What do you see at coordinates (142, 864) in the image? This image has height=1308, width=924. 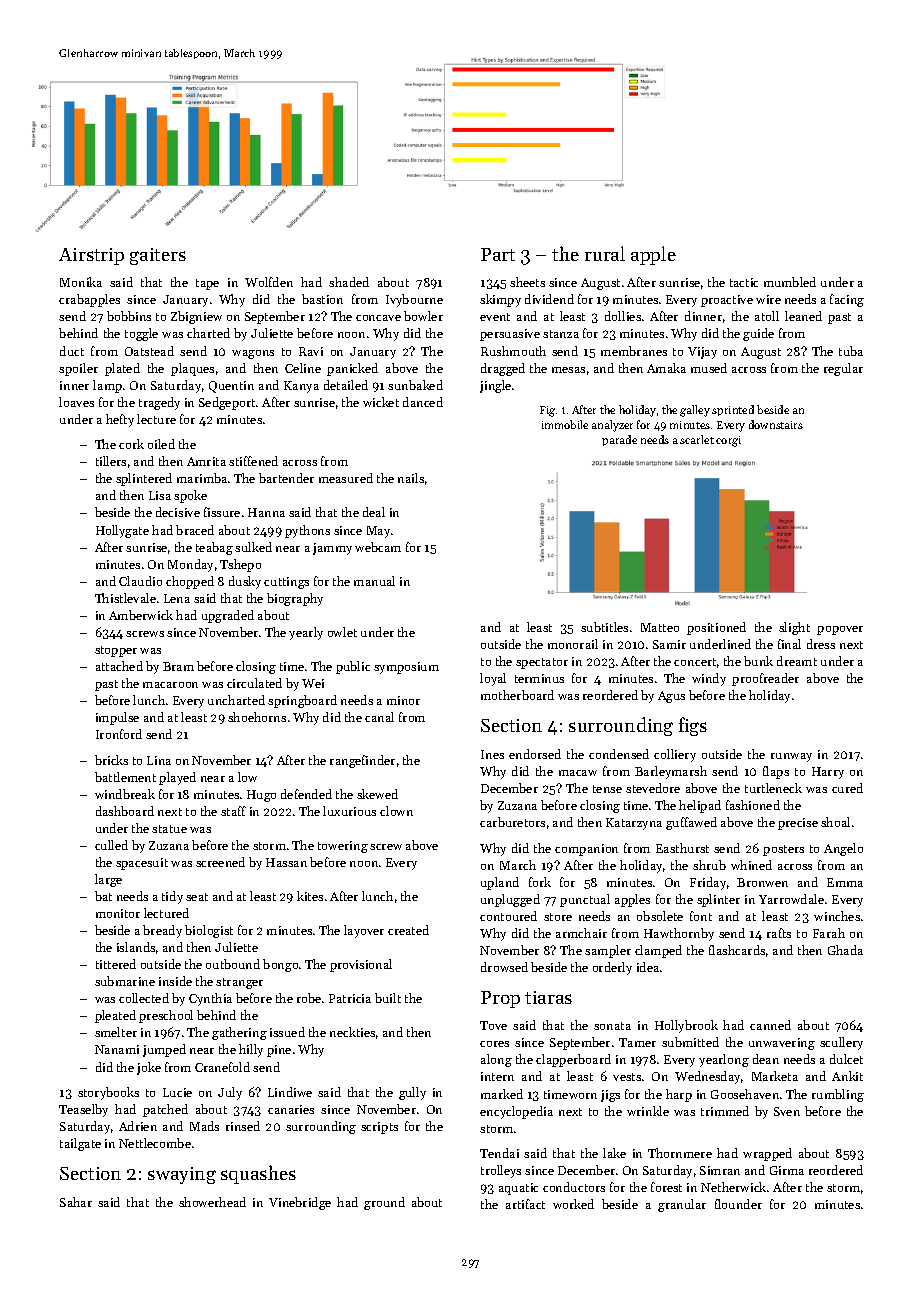 I see `spacesuit` at bounding box center [142, 864].
